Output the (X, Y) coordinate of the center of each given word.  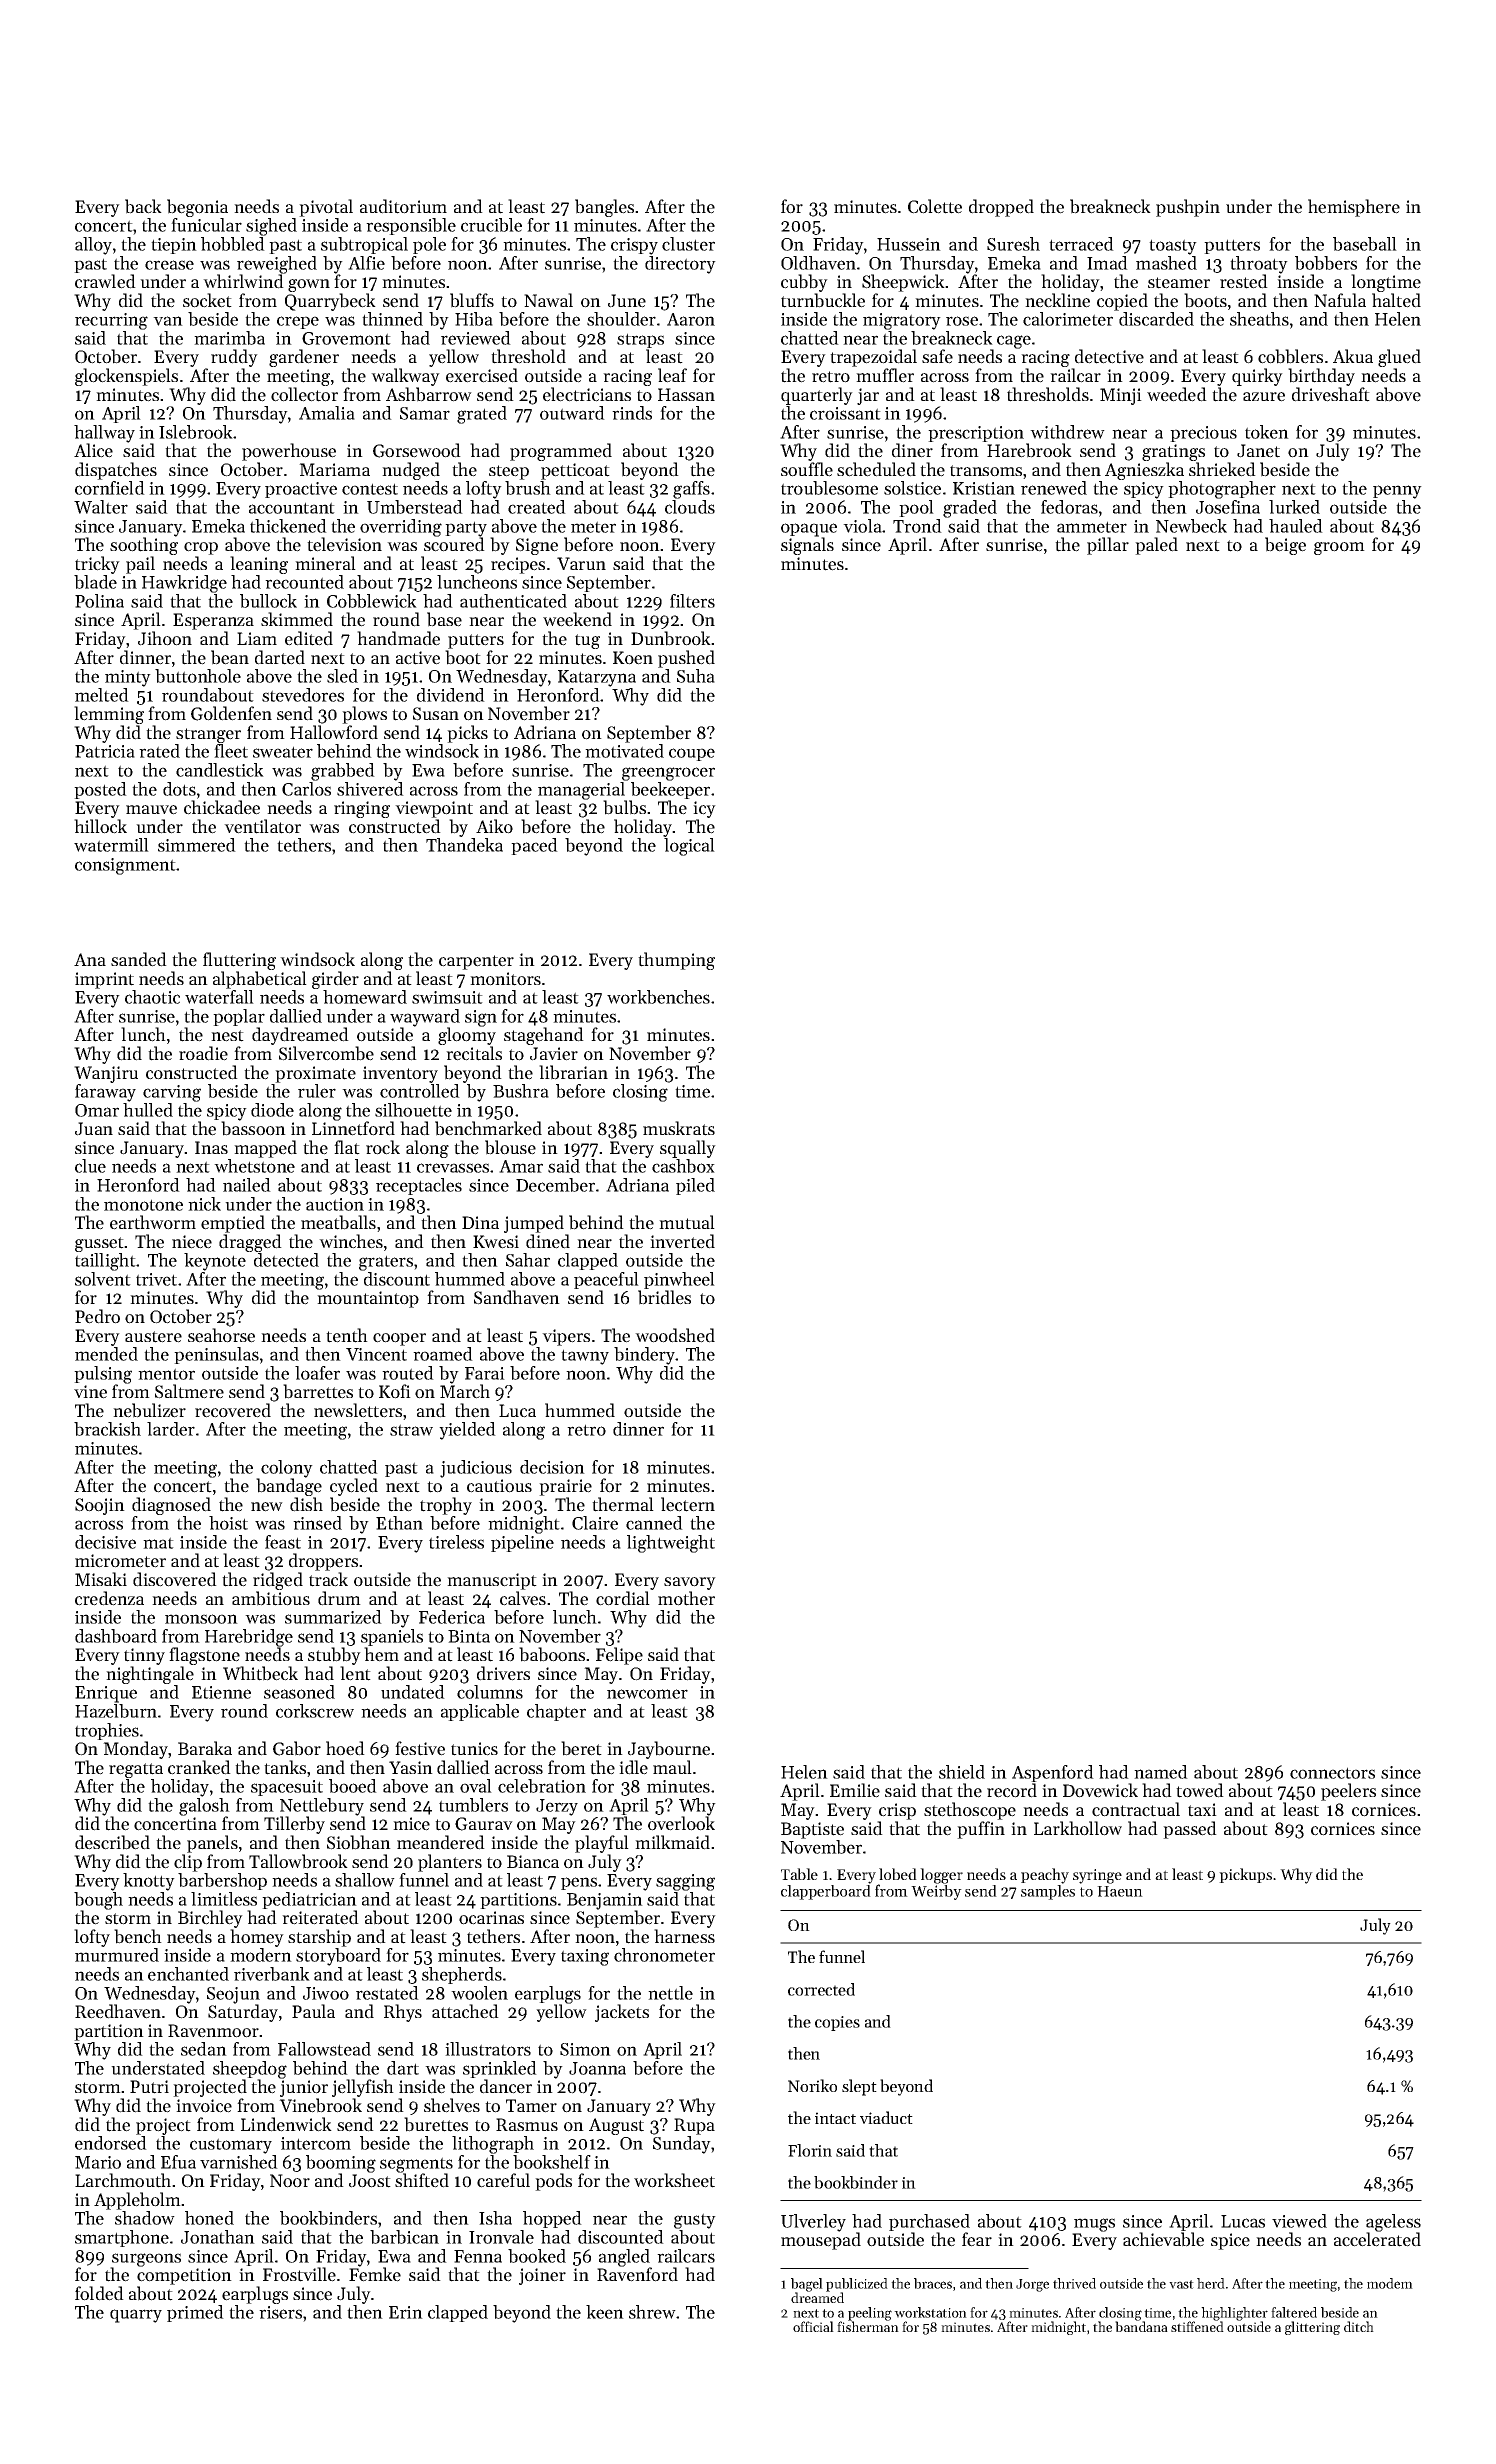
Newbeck (1191, 526)
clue (90, 1166)
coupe (692, 754)
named (1161, 1772)
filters (692, 601)
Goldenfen (231, 713)
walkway (405, 377)
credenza (109, 1598)
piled (695, 1186)
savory (690, 1583)
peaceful (606, 1280)
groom (1339, 548)
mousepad (821, 2241)
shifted (422, 2180)
